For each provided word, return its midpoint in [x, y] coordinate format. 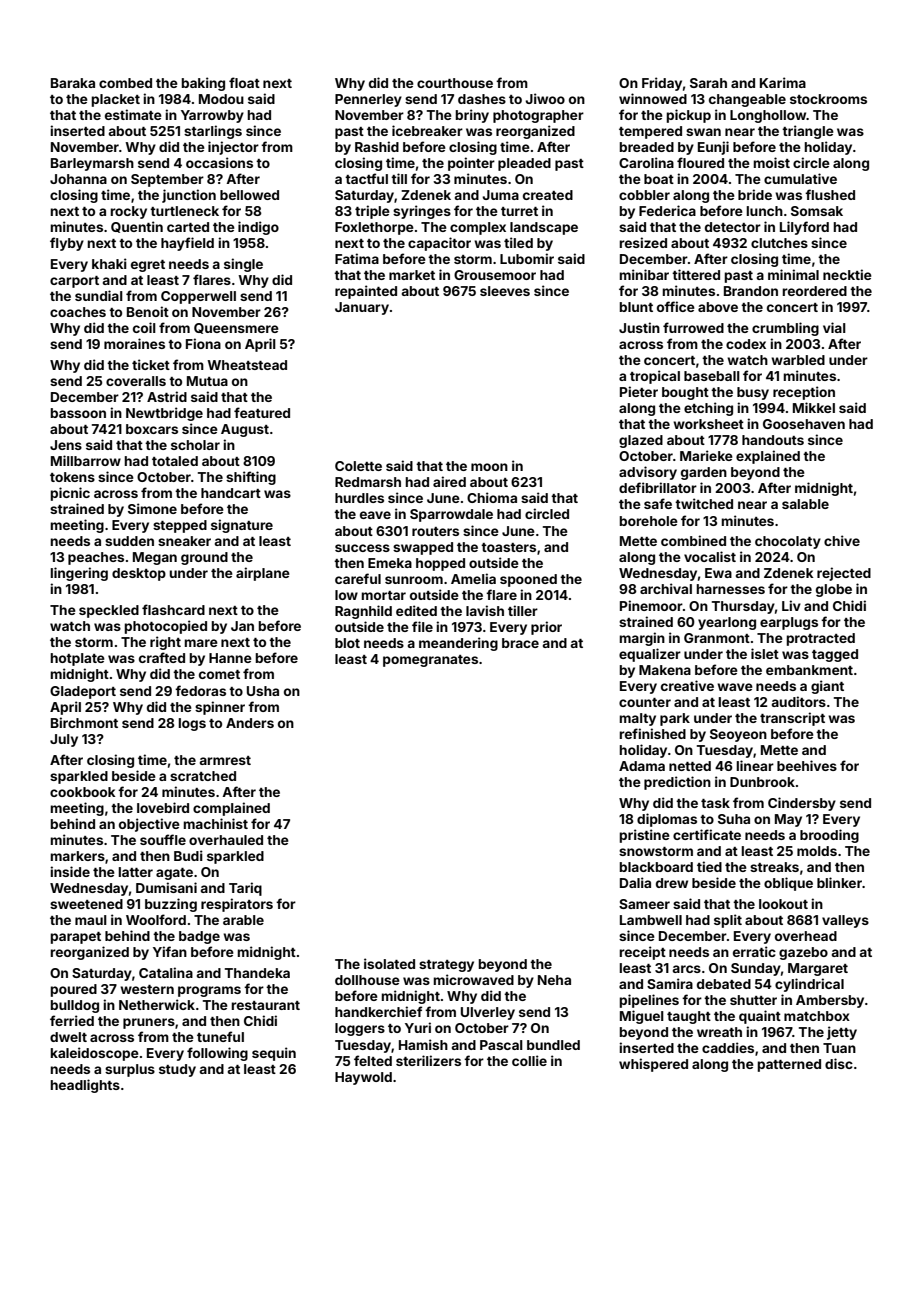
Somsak [817, 211]
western [147, 989]
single [243, 265]
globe [834, 590]
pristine [645, 836]
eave [375, 515]
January [362, 308]
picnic [70, 494]
